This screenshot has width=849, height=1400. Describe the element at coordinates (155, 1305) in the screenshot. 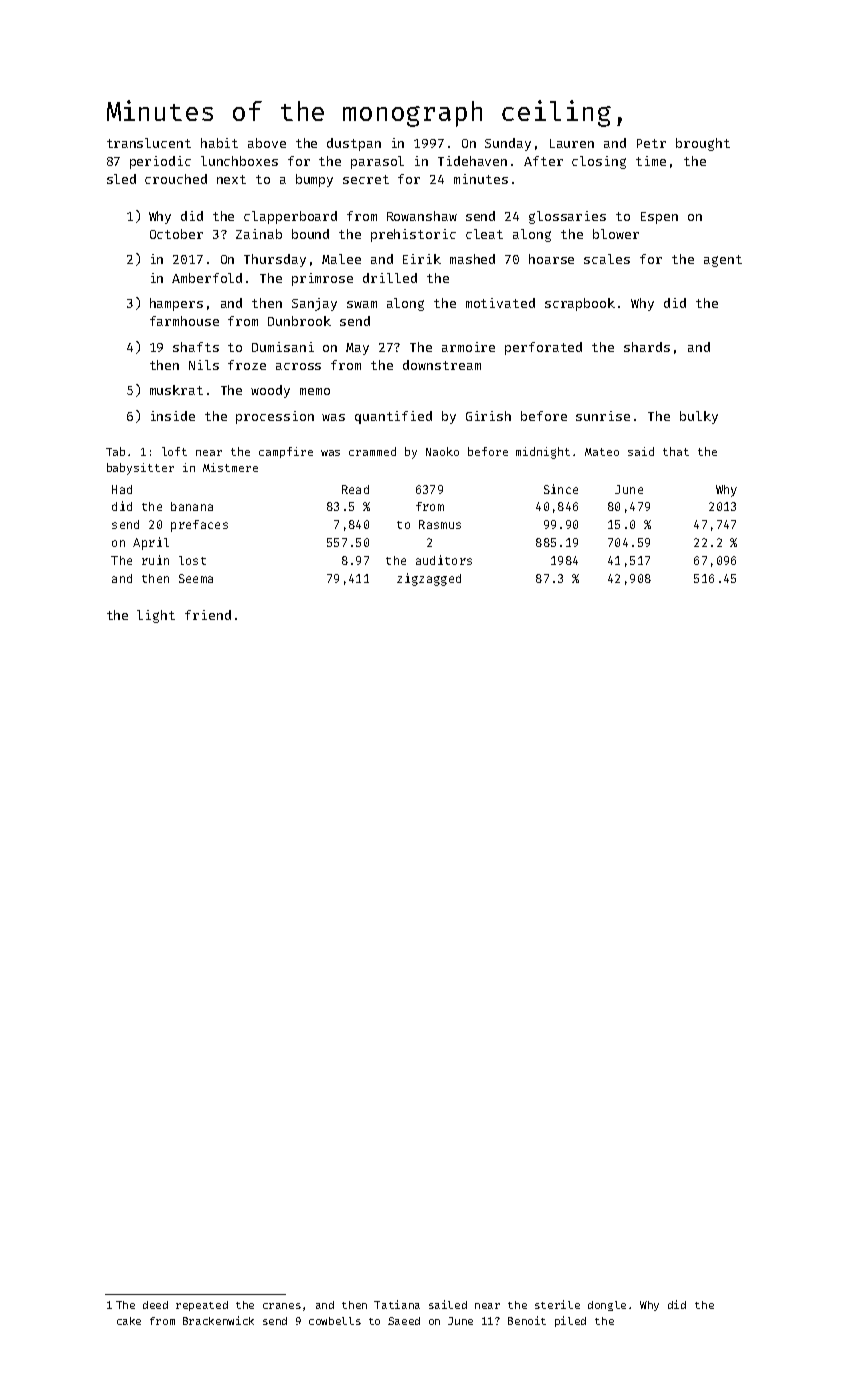

I see `deed` at that location.
